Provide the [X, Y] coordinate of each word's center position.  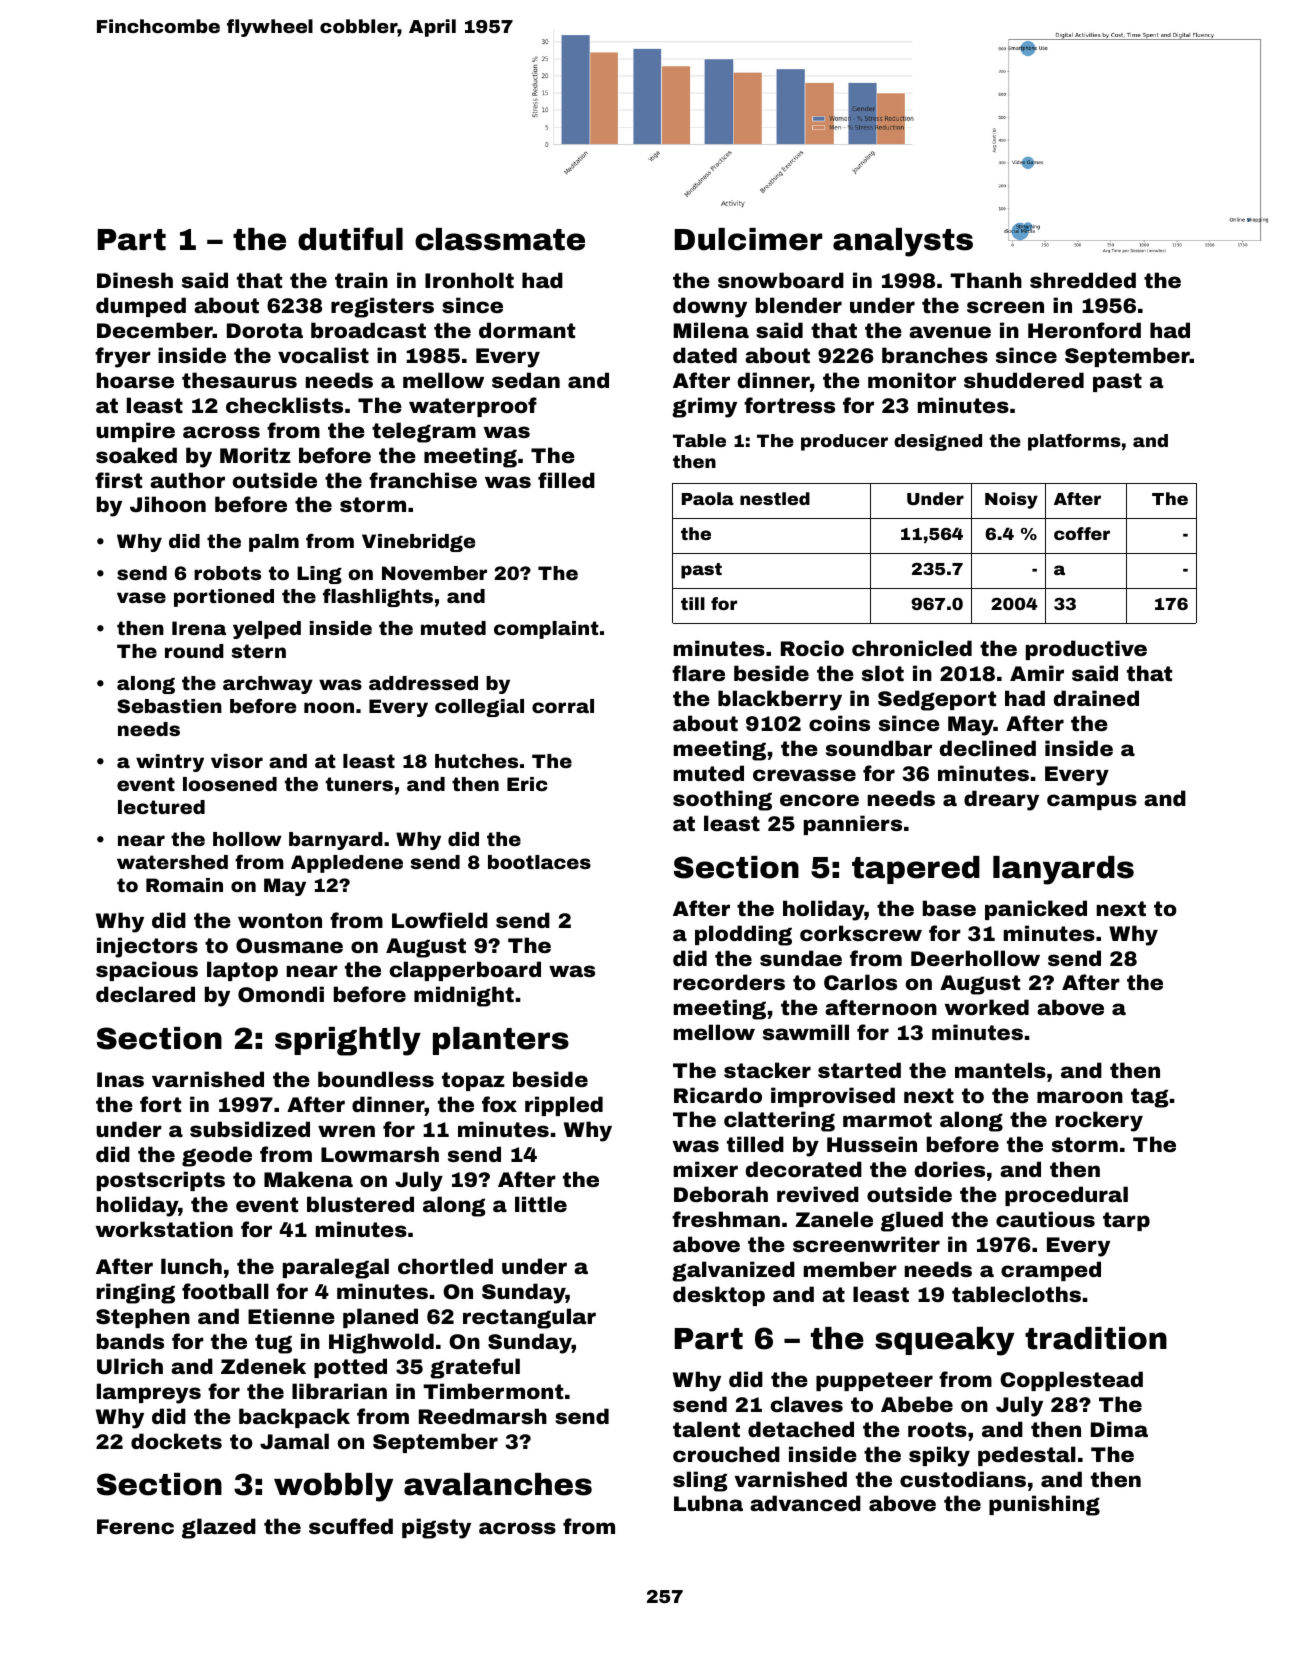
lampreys [149, 1393]
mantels [1000, 1070]
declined [988, 748]
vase [141, 597]
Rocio [812, 648]
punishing [1044, 1505]
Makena [308, 1179]
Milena [711, 330]
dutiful [350, 239]
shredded [1083, 280]
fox [499, 1104]
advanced [805, 1503]
